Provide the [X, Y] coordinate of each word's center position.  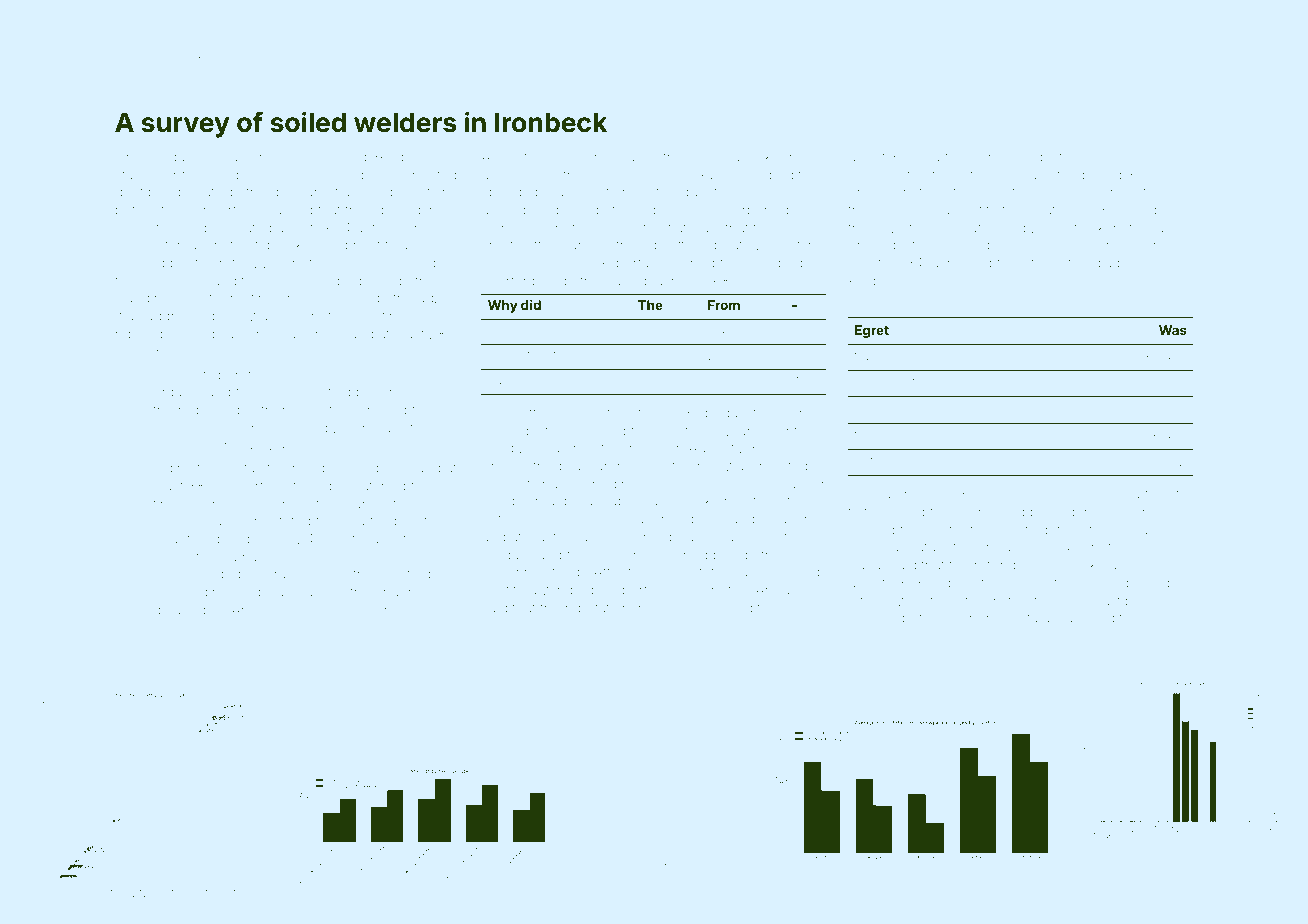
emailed [632, 157]
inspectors [519, 356]
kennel [787, 157]
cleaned [966, 409]
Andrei [252, 609]
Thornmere [687, 607]
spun [226, 377]
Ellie [293, 156]
